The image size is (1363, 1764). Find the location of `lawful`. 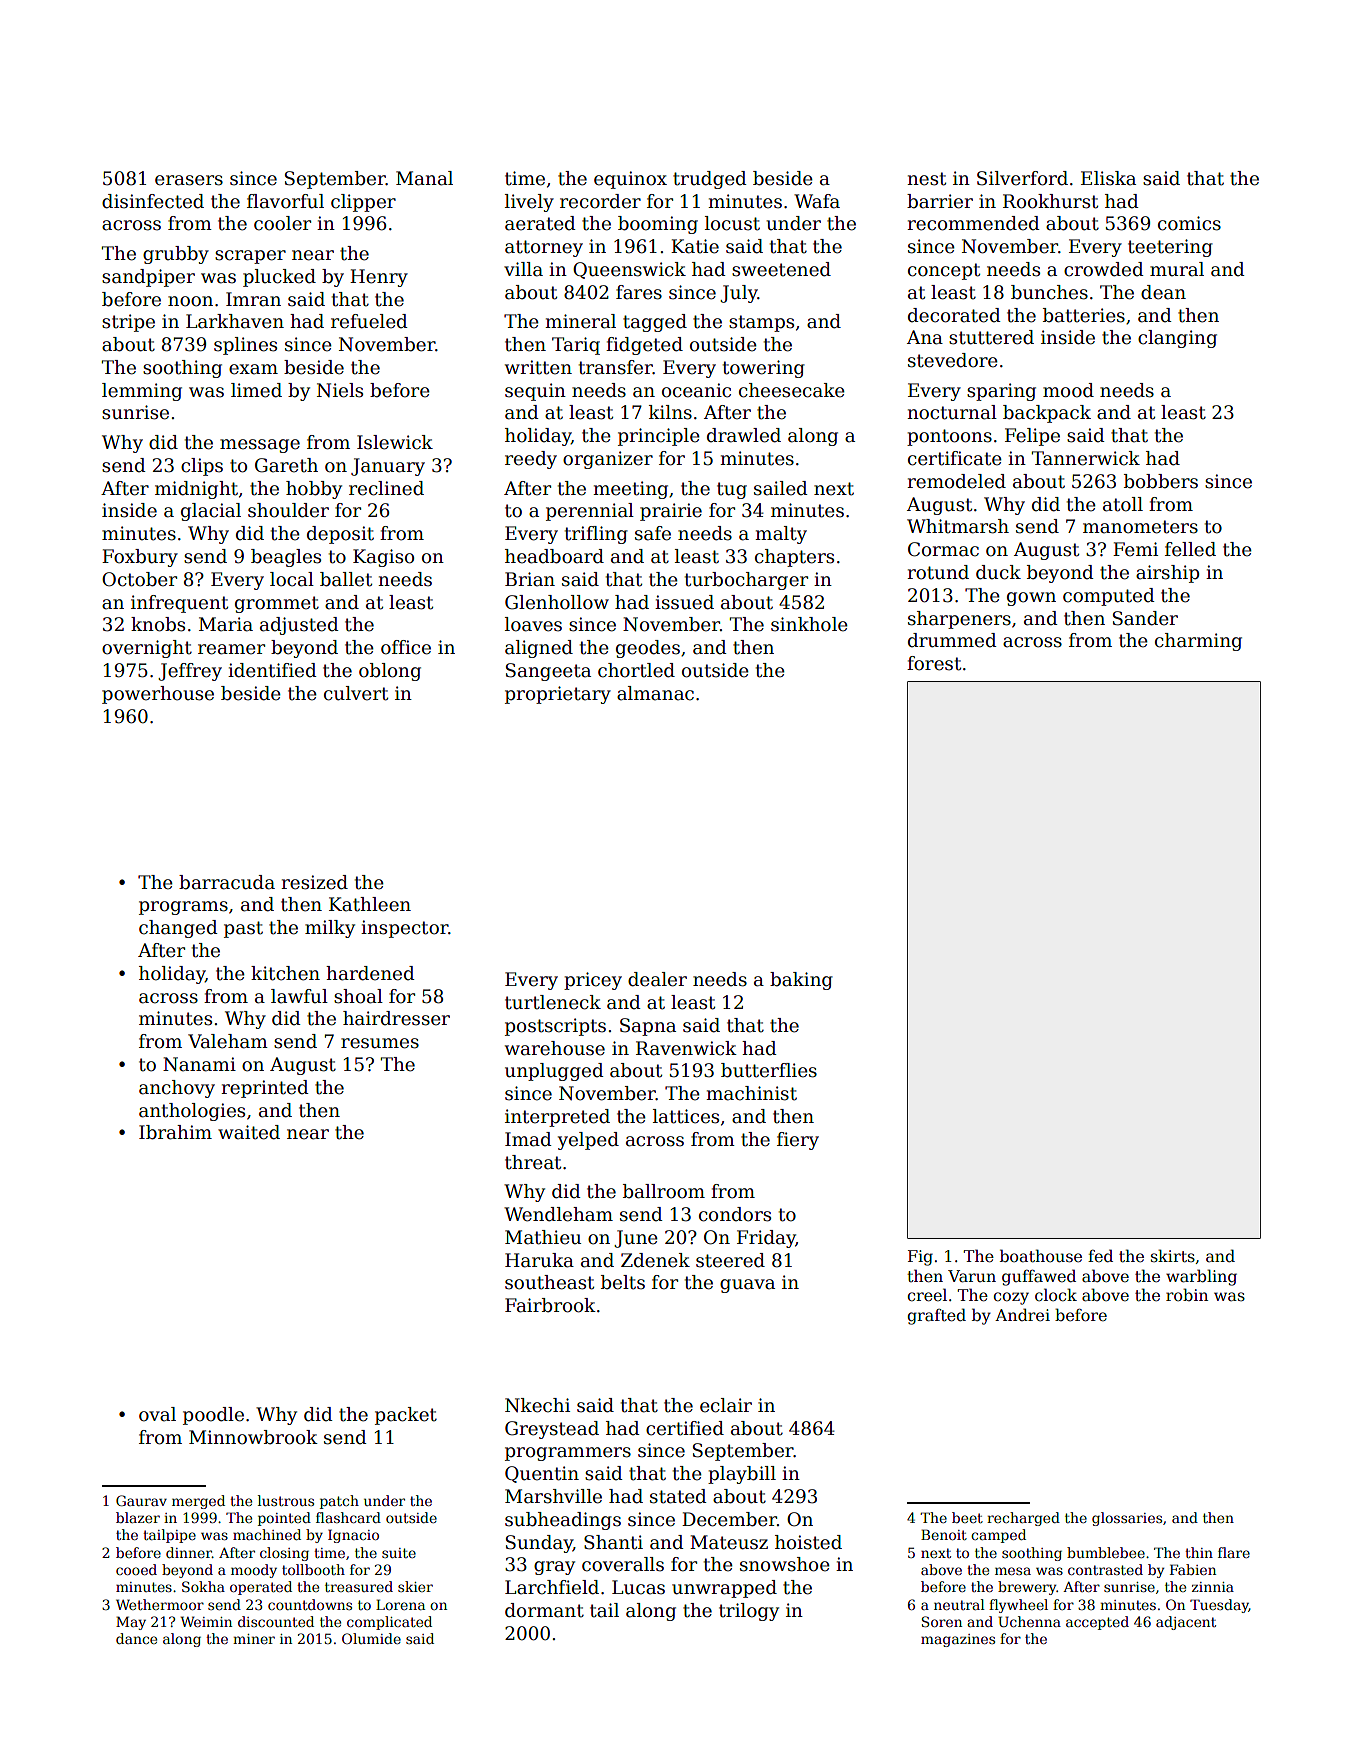

lawful is located at coordinates (299, 996).
